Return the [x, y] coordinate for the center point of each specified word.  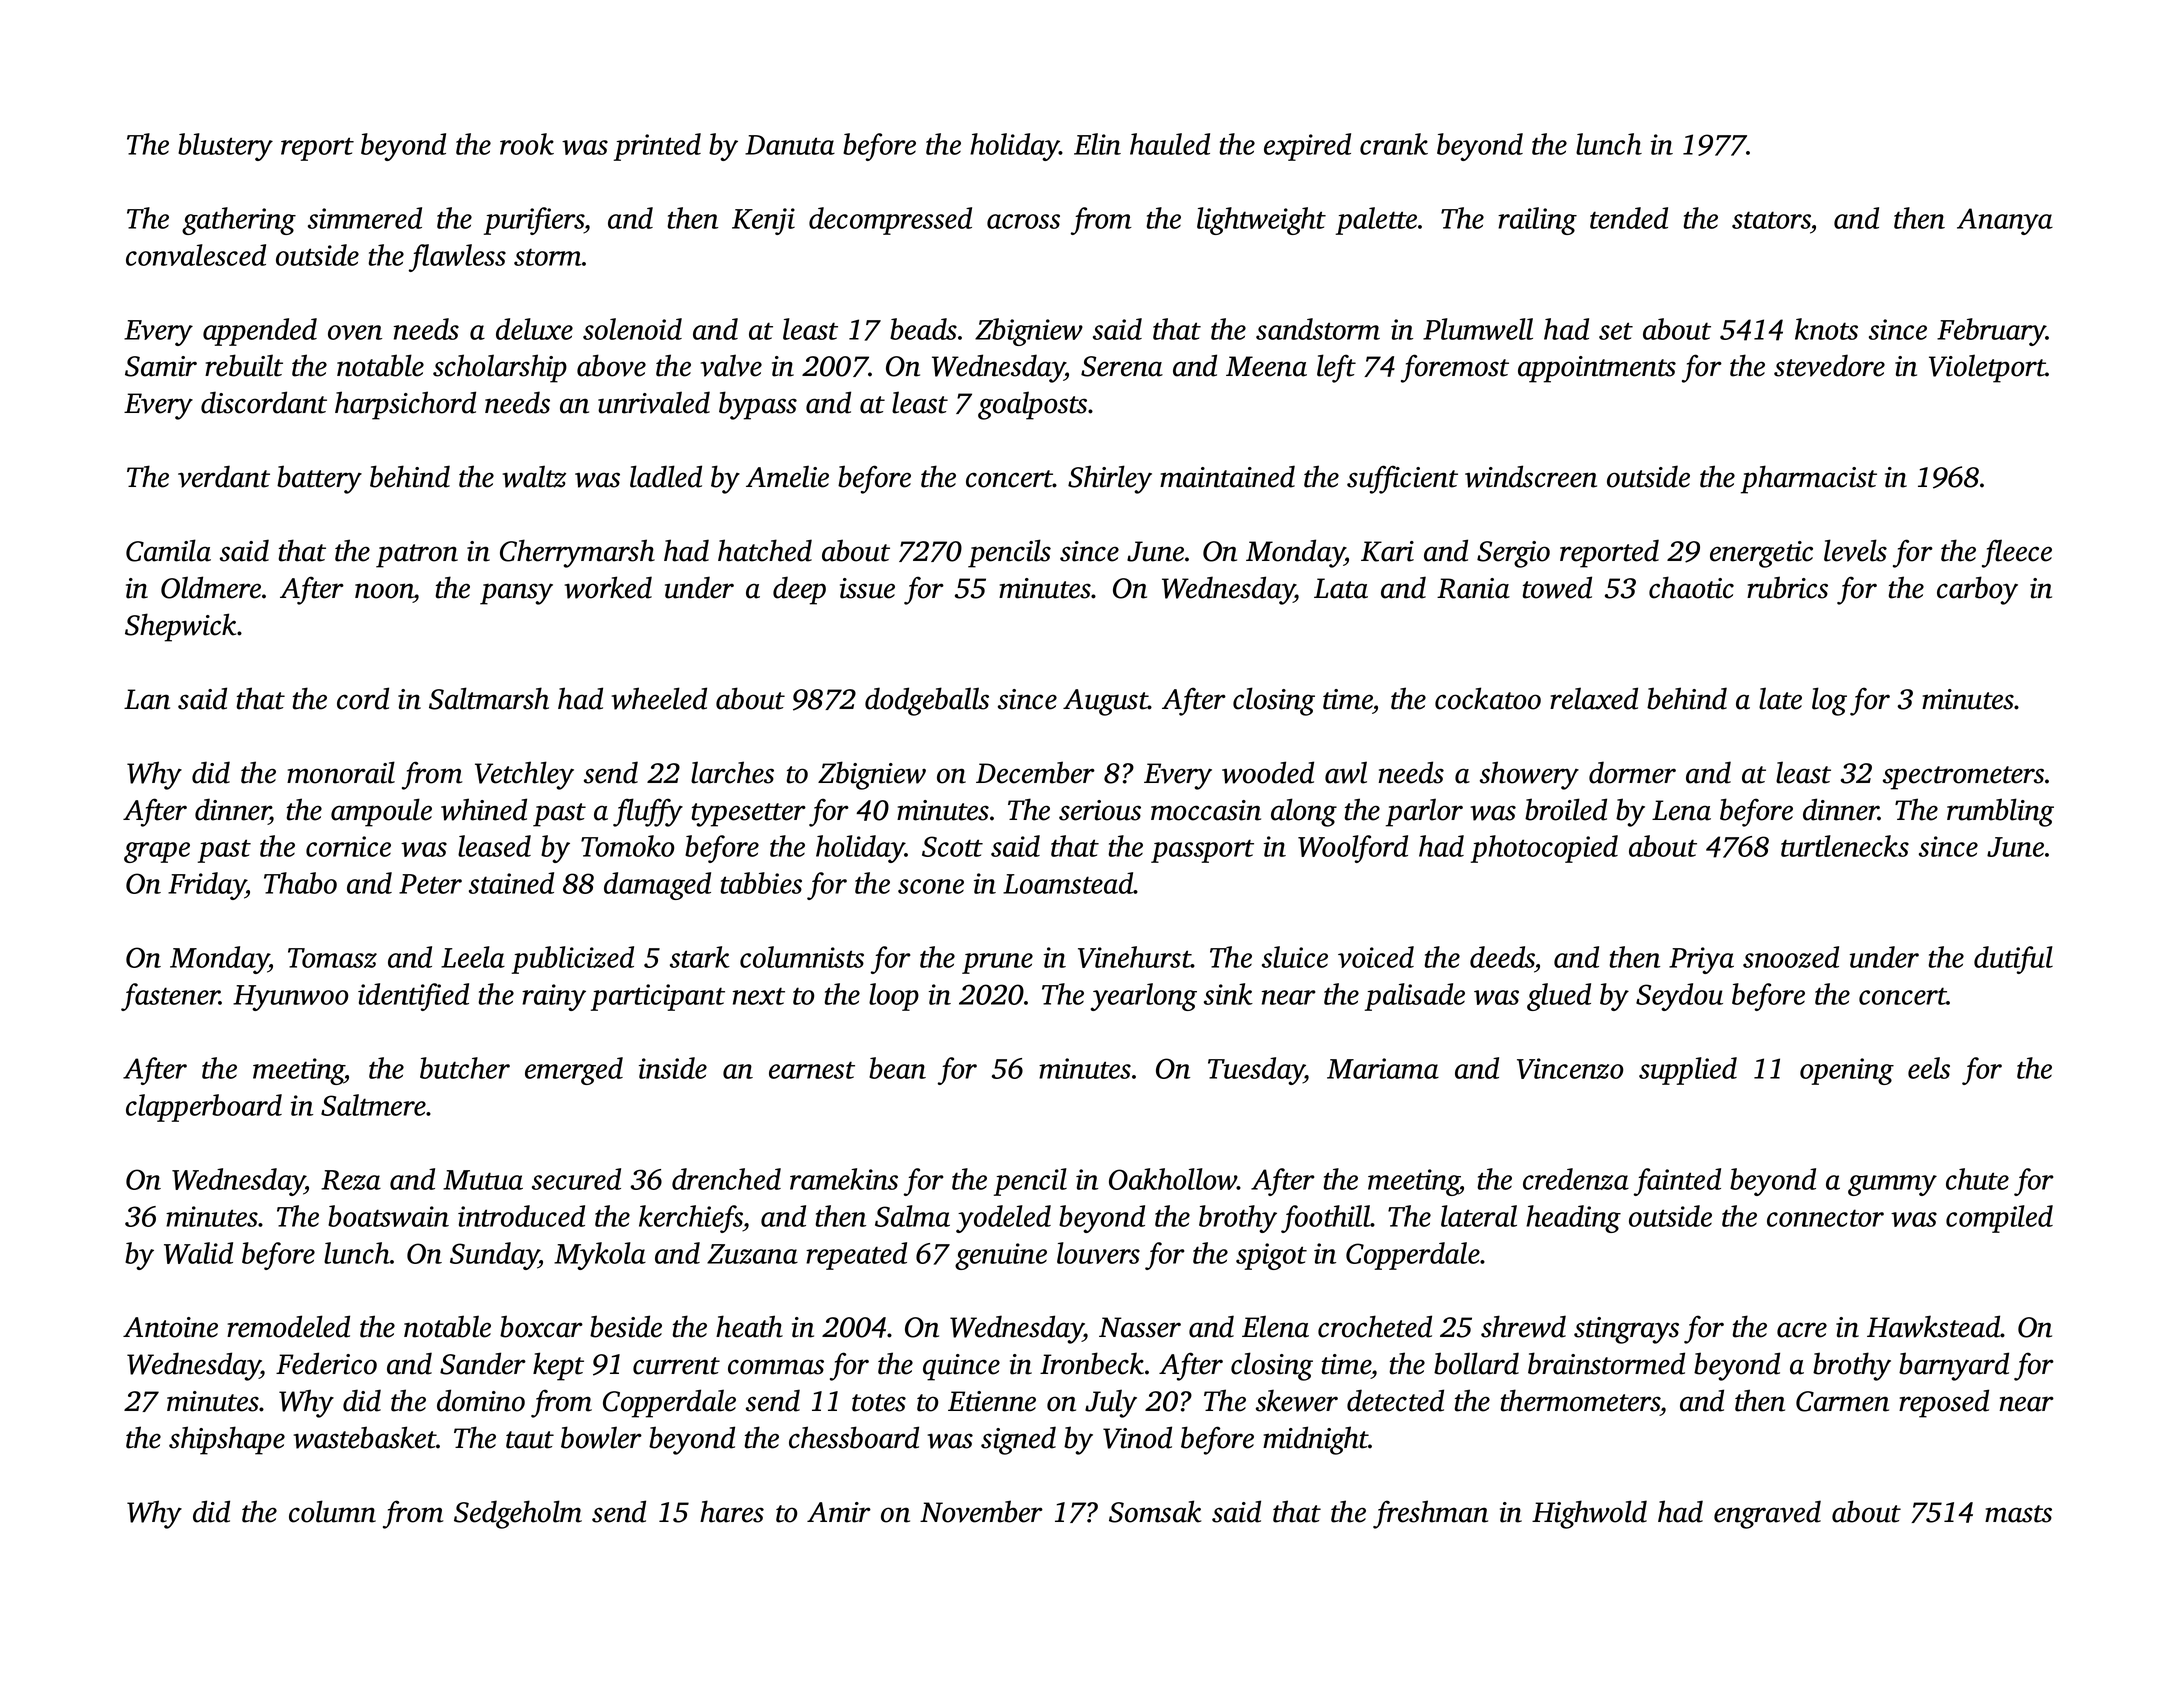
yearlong [1143, 997]
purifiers [534, 221]
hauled [1170, 144]
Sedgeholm [518, 1514]
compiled [1999, 1219]
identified [413, 997]
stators [1771, 220]
